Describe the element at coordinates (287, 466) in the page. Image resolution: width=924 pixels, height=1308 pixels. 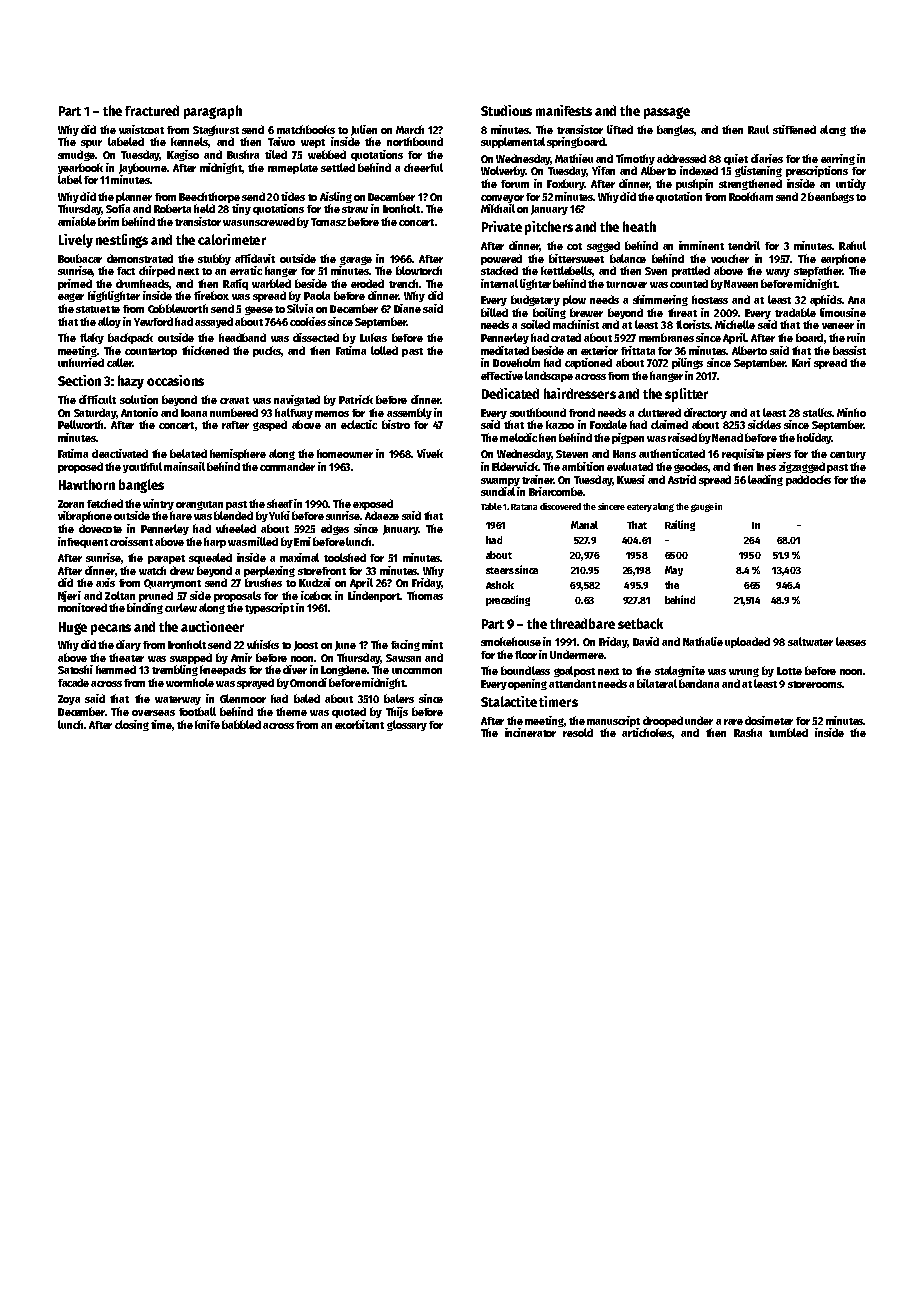
I see `commander` at that location.
